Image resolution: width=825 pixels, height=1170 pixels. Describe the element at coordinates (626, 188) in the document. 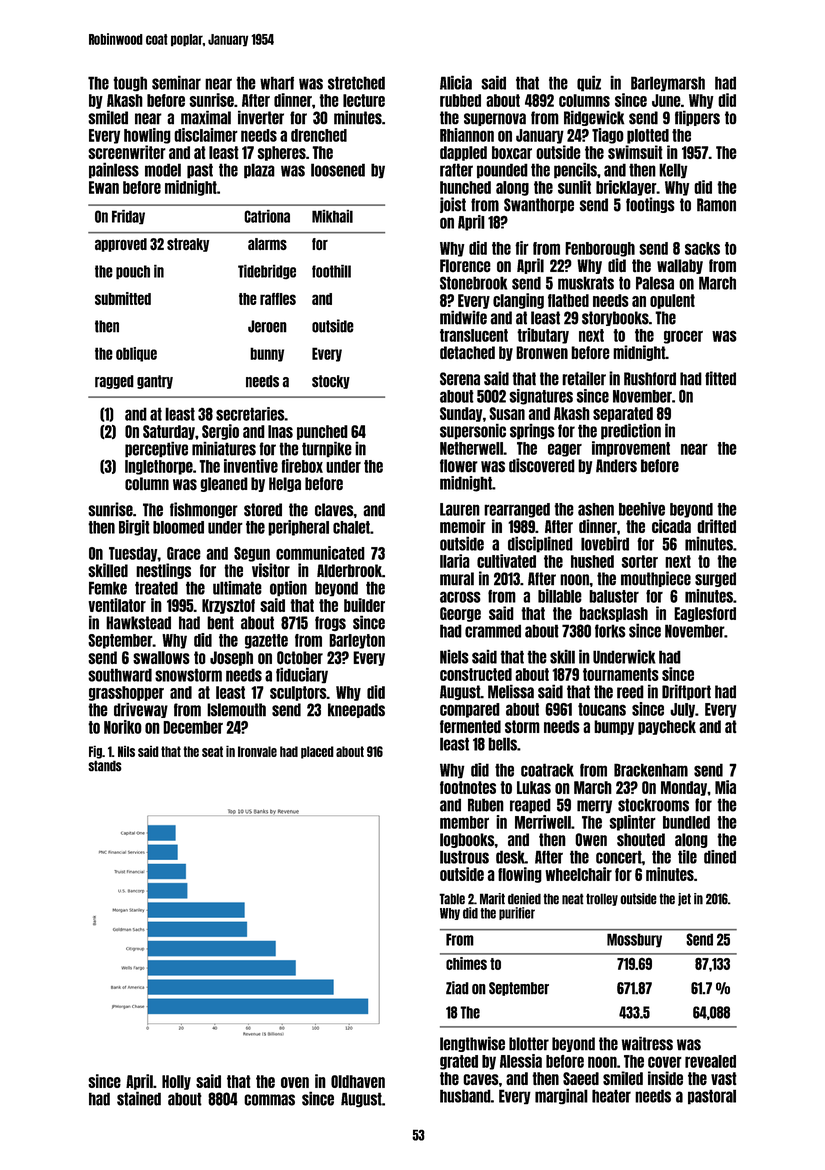

I see `bricklayer` at that location.
